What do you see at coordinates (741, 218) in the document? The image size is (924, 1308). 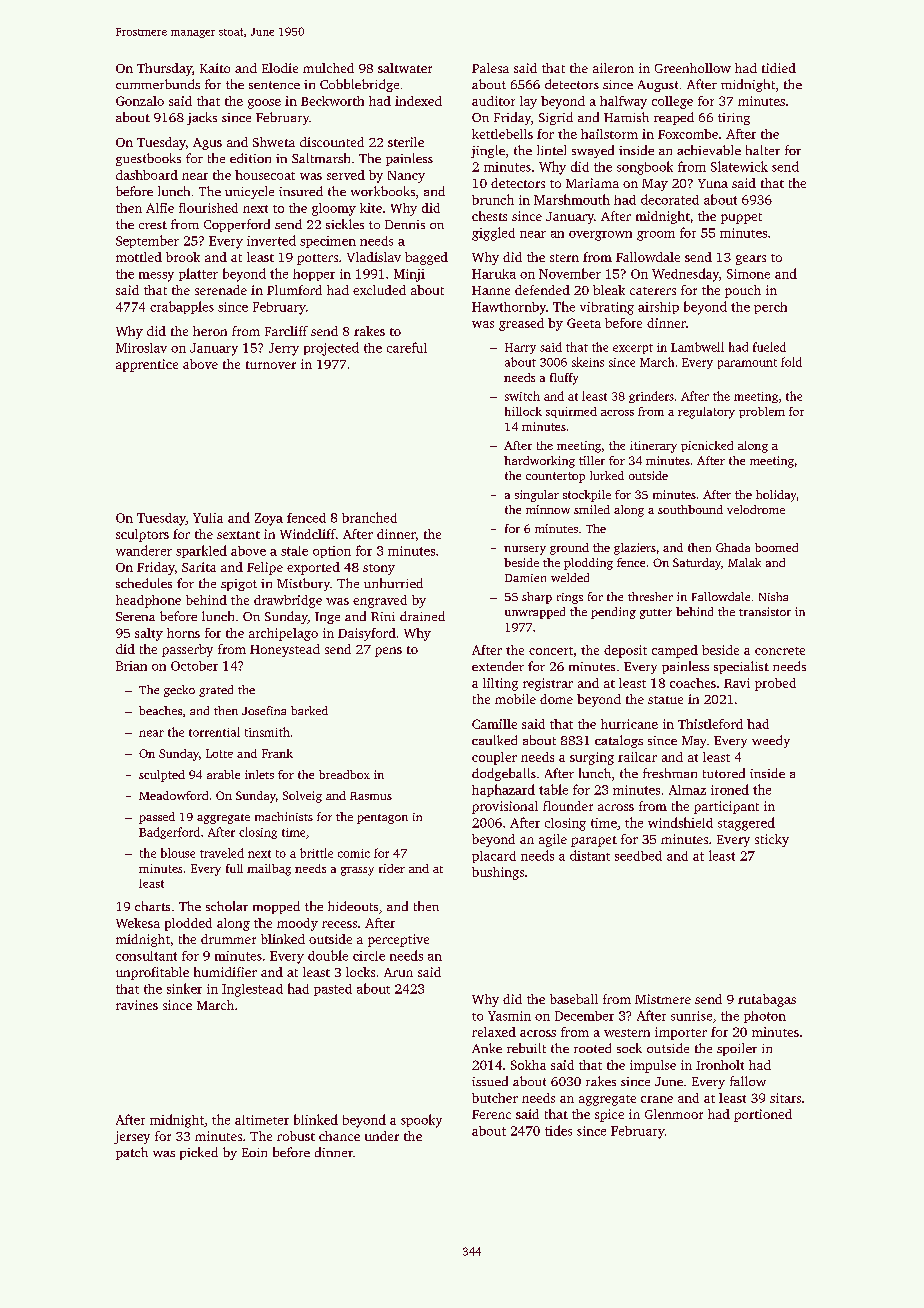 I see `puppet` at bounding box center [741, 218].
